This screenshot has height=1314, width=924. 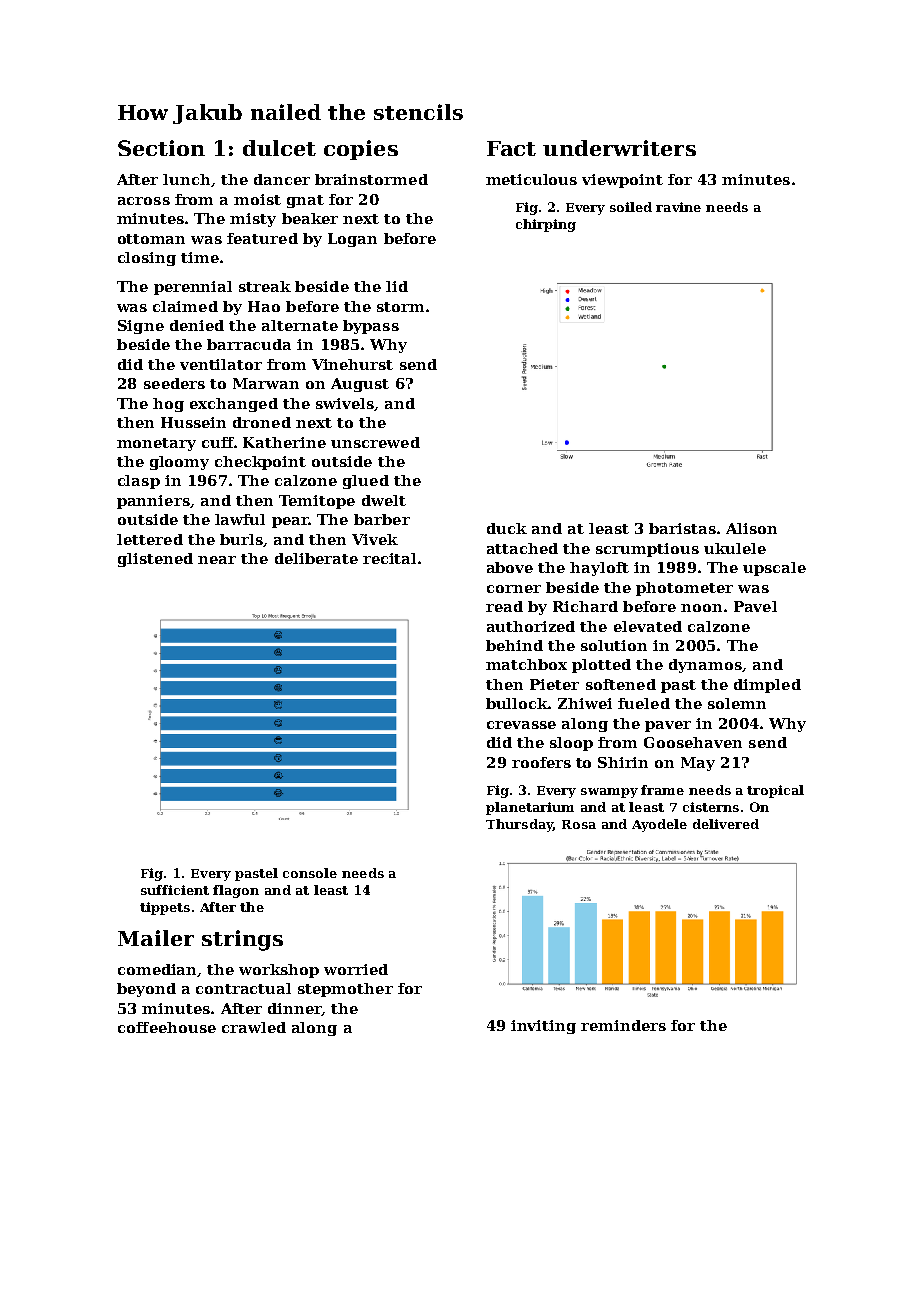 I want to click on lunch, so click(x=186, y=179).
